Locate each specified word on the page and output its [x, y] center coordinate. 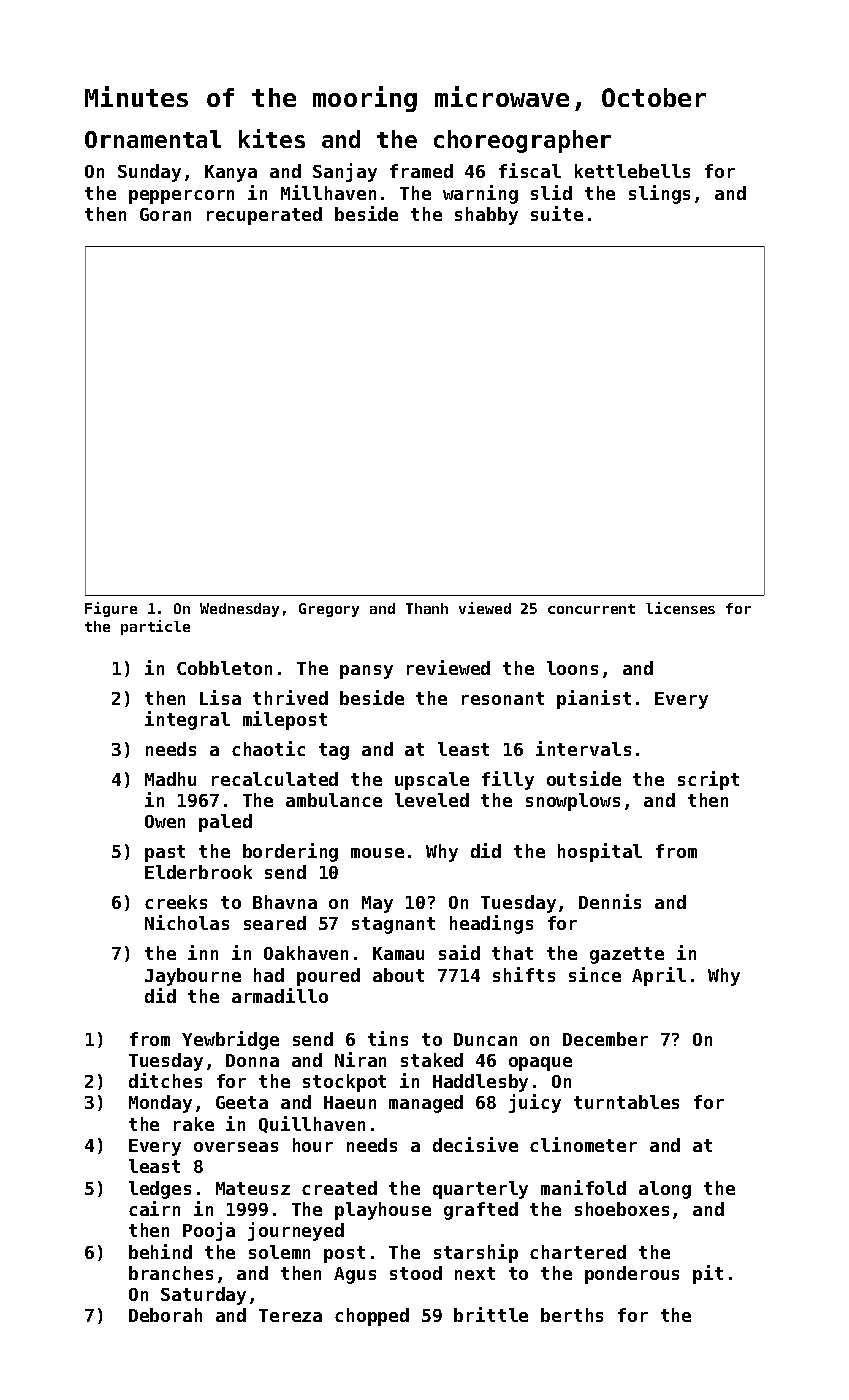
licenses [680, 608]
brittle [491, 1314]
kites [272, 138]
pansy [366, 672]
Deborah [165, 1315]
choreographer [522, 141]
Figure [111, 609]
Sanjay [345, 172]
